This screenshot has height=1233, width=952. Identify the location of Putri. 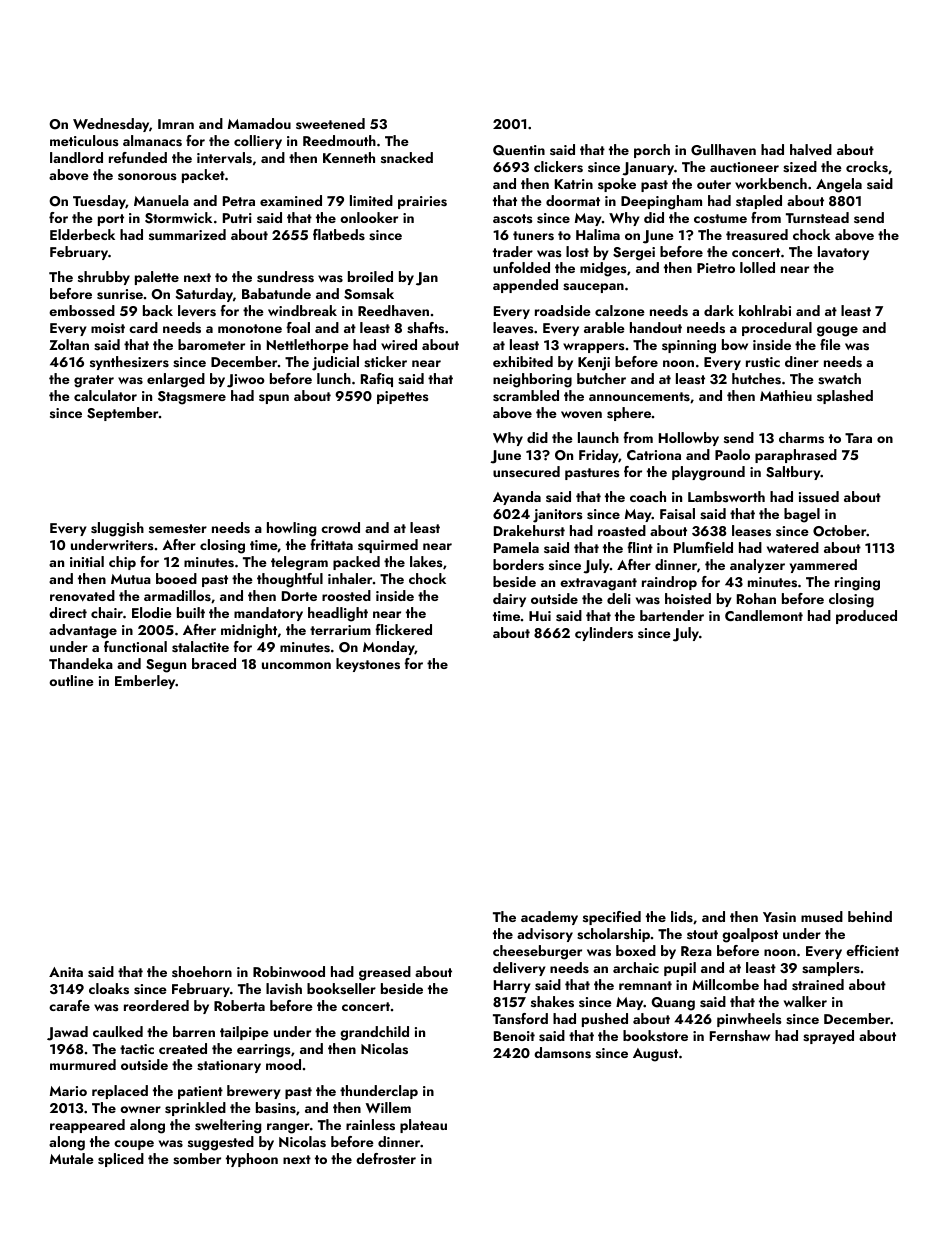
(237, 218).
